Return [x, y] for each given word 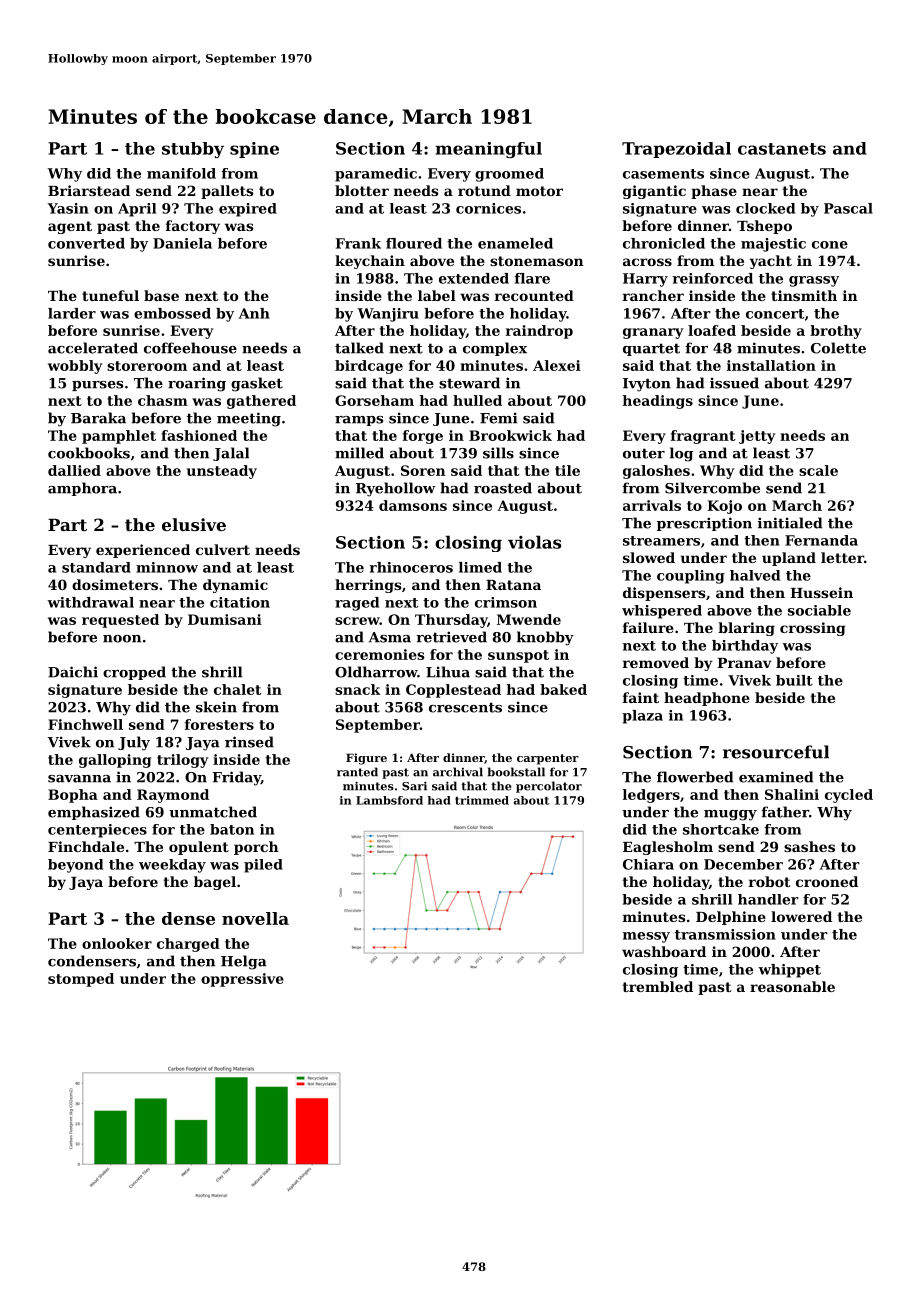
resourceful [776, 752]
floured [414, 243]
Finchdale [86, 846]
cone [830, 245]
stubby [193, 150]
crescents [465, 707]
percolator [549, 787]
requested [120, 621]
